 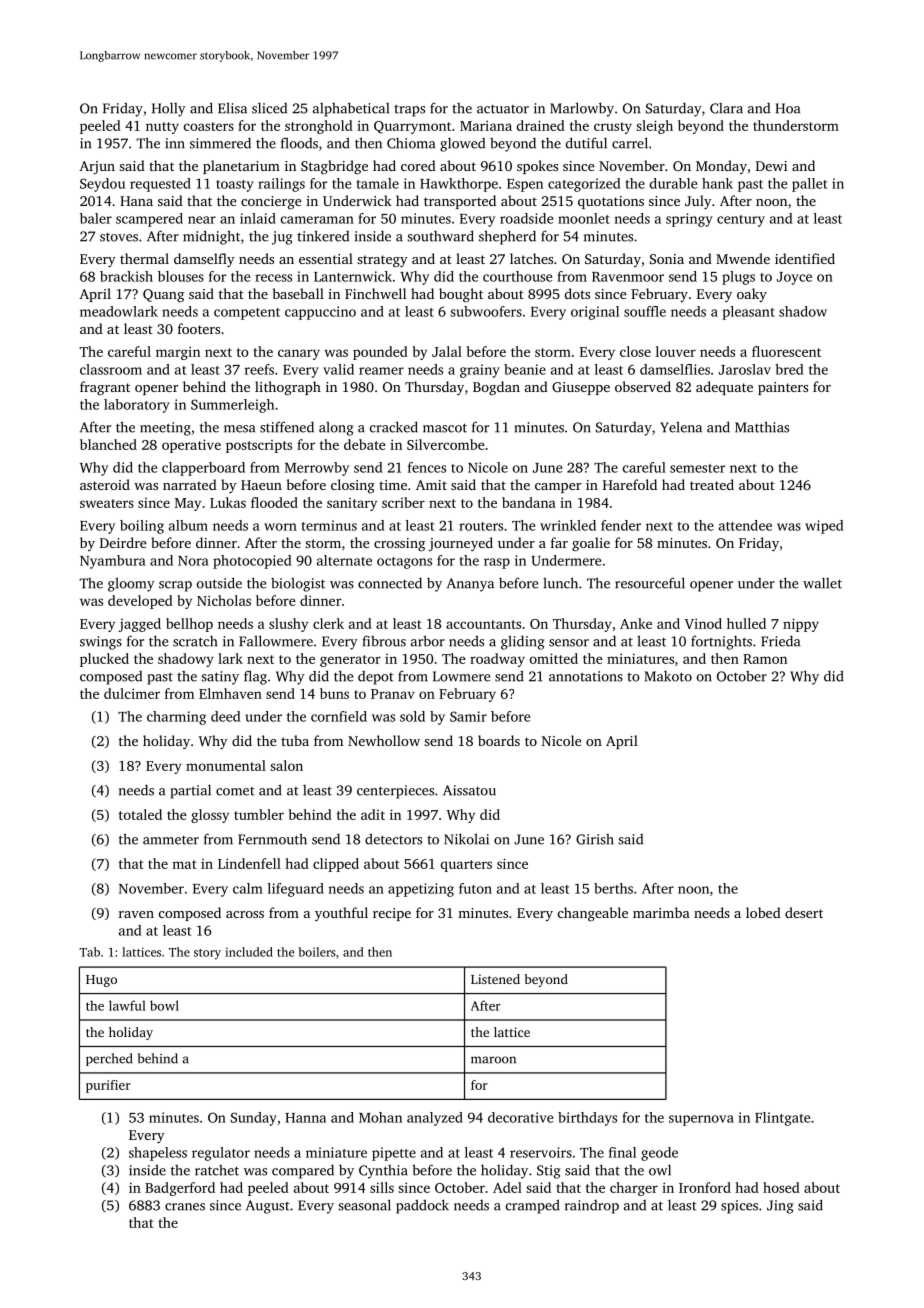 What do you see at coordinates (503, 109) in the document?
I see `actuator` at bounding box center [503, 109].
